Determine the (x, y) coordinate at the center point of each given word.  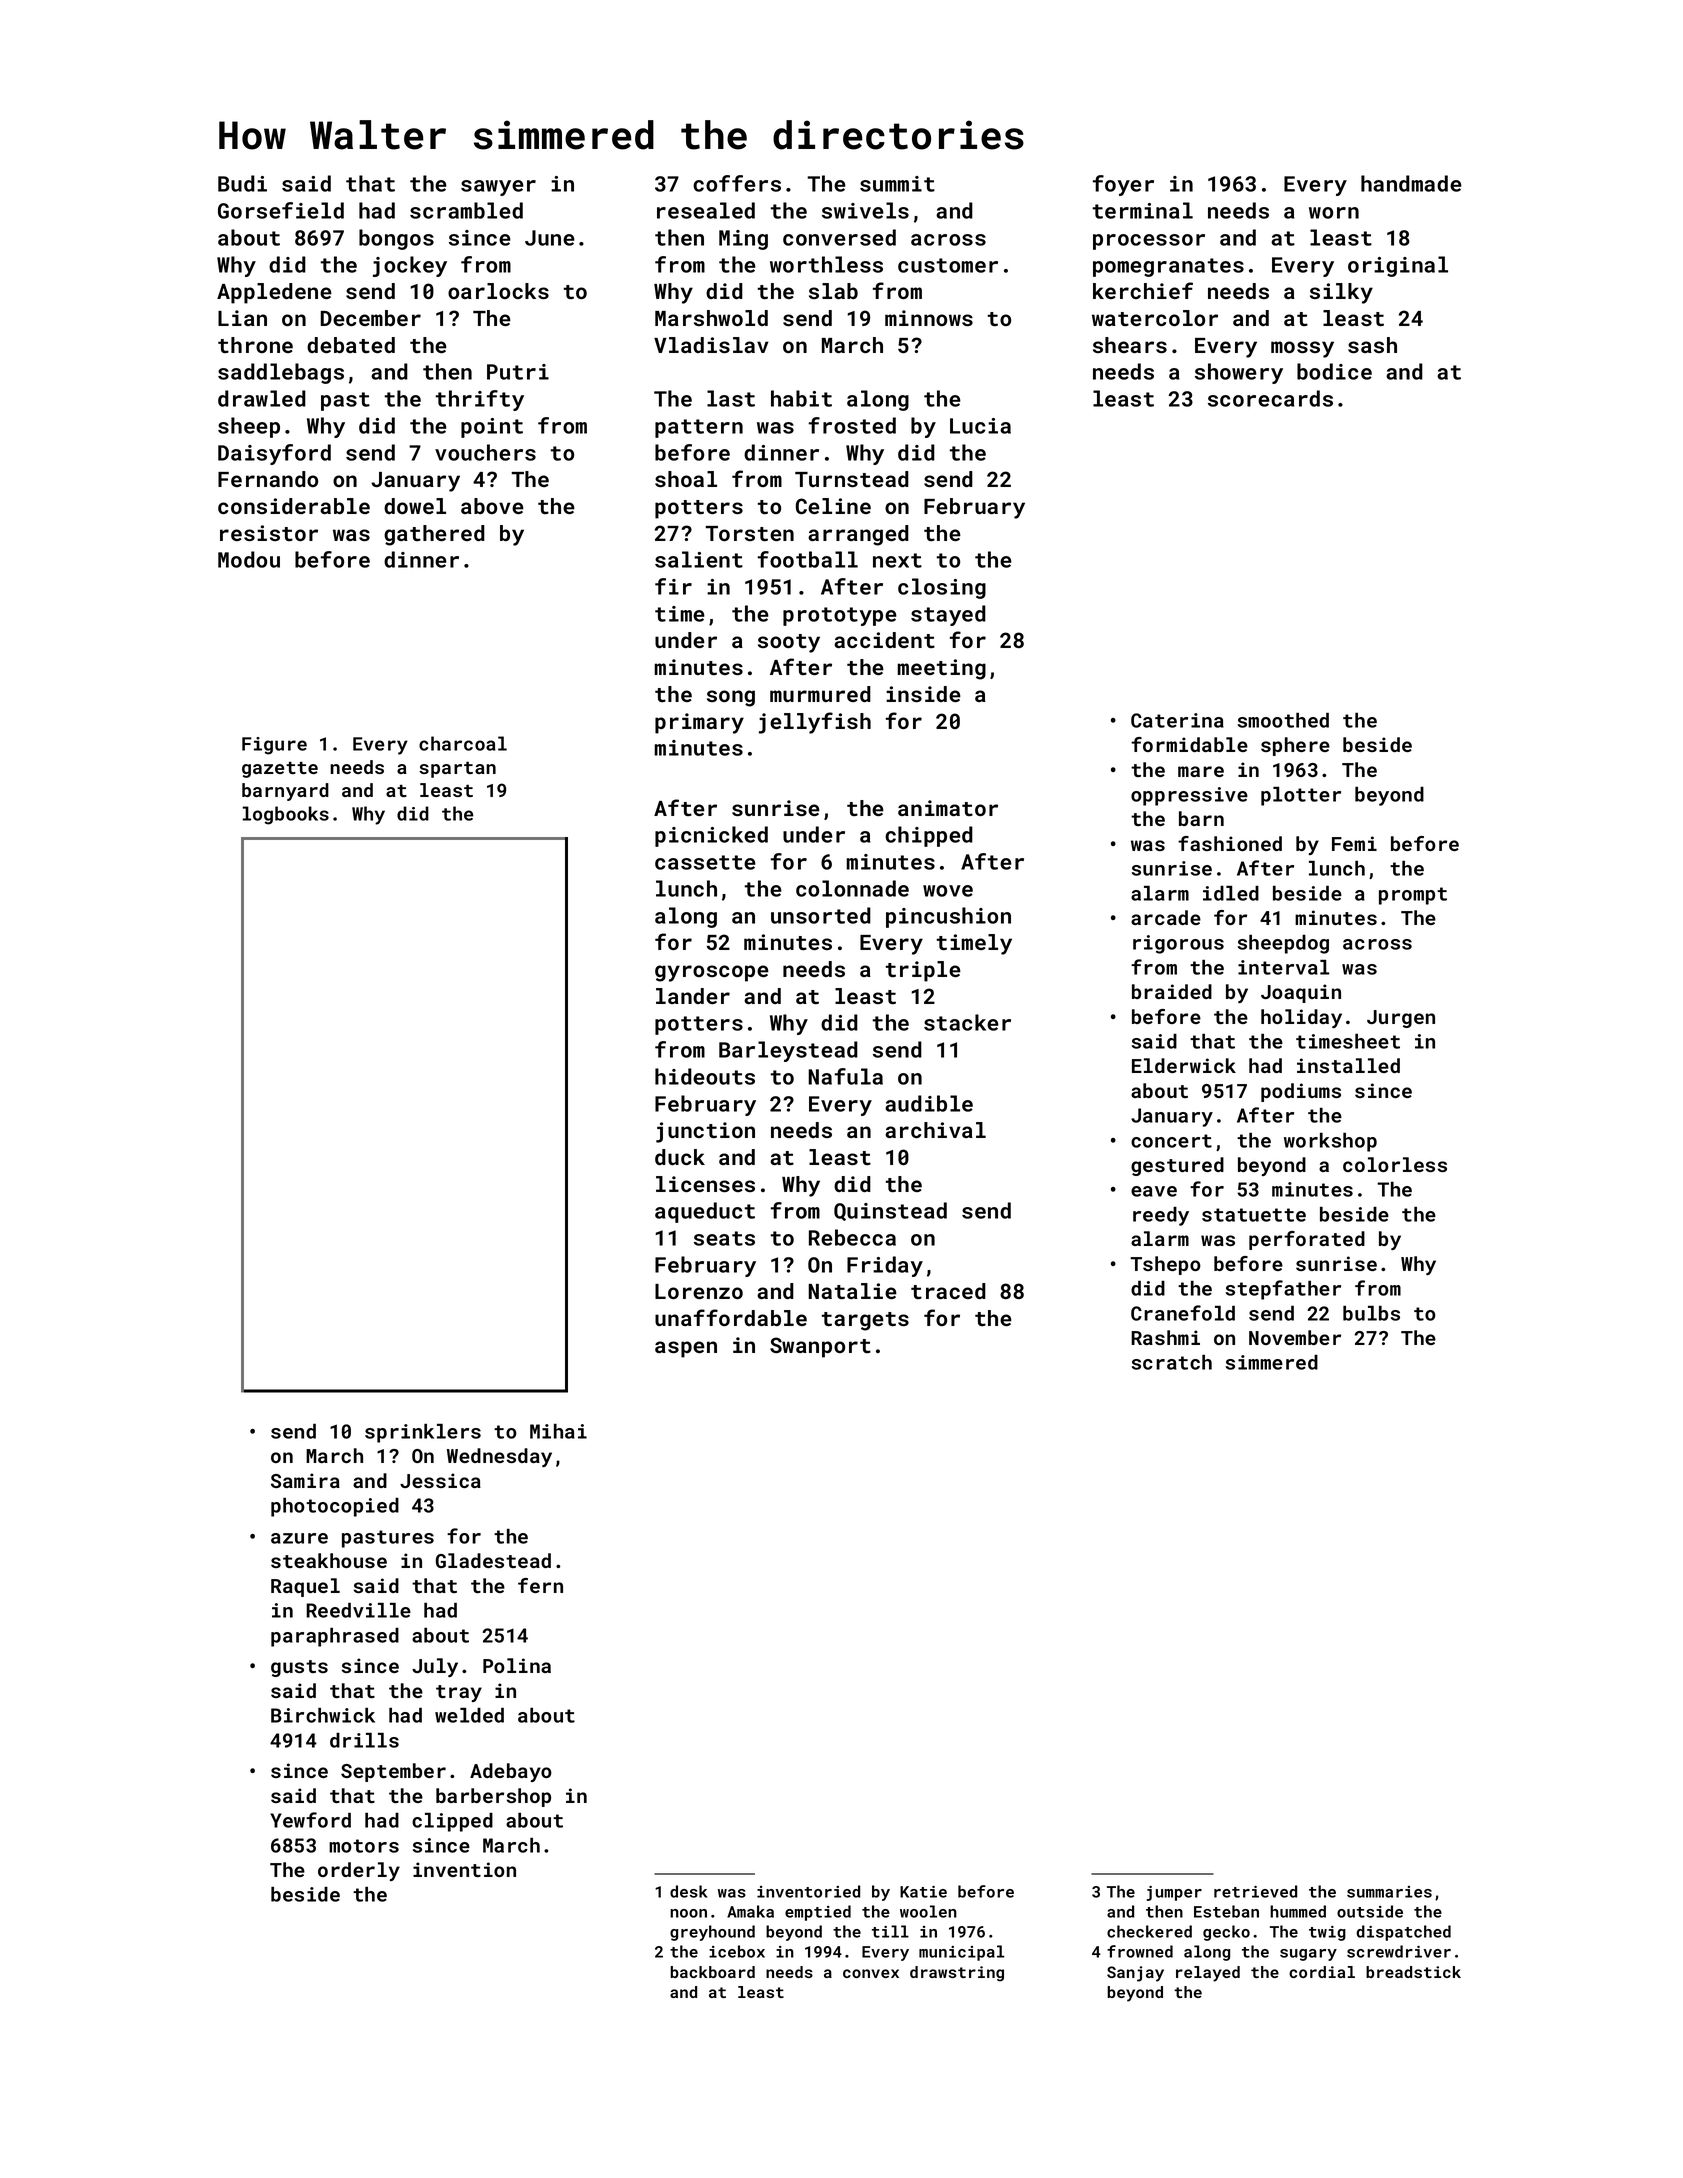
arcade (1166, 917)
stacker (967, 1022)
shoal (686, 479)
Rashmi (1165, 1337)
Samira (305, 1480)
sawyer (498, 188)
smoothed (1283, 720)
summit (897, 184)
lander (693, 996)
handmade (1411, 183)
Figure (274, 746)
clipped (452, 1822)
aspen (686, 1349)
